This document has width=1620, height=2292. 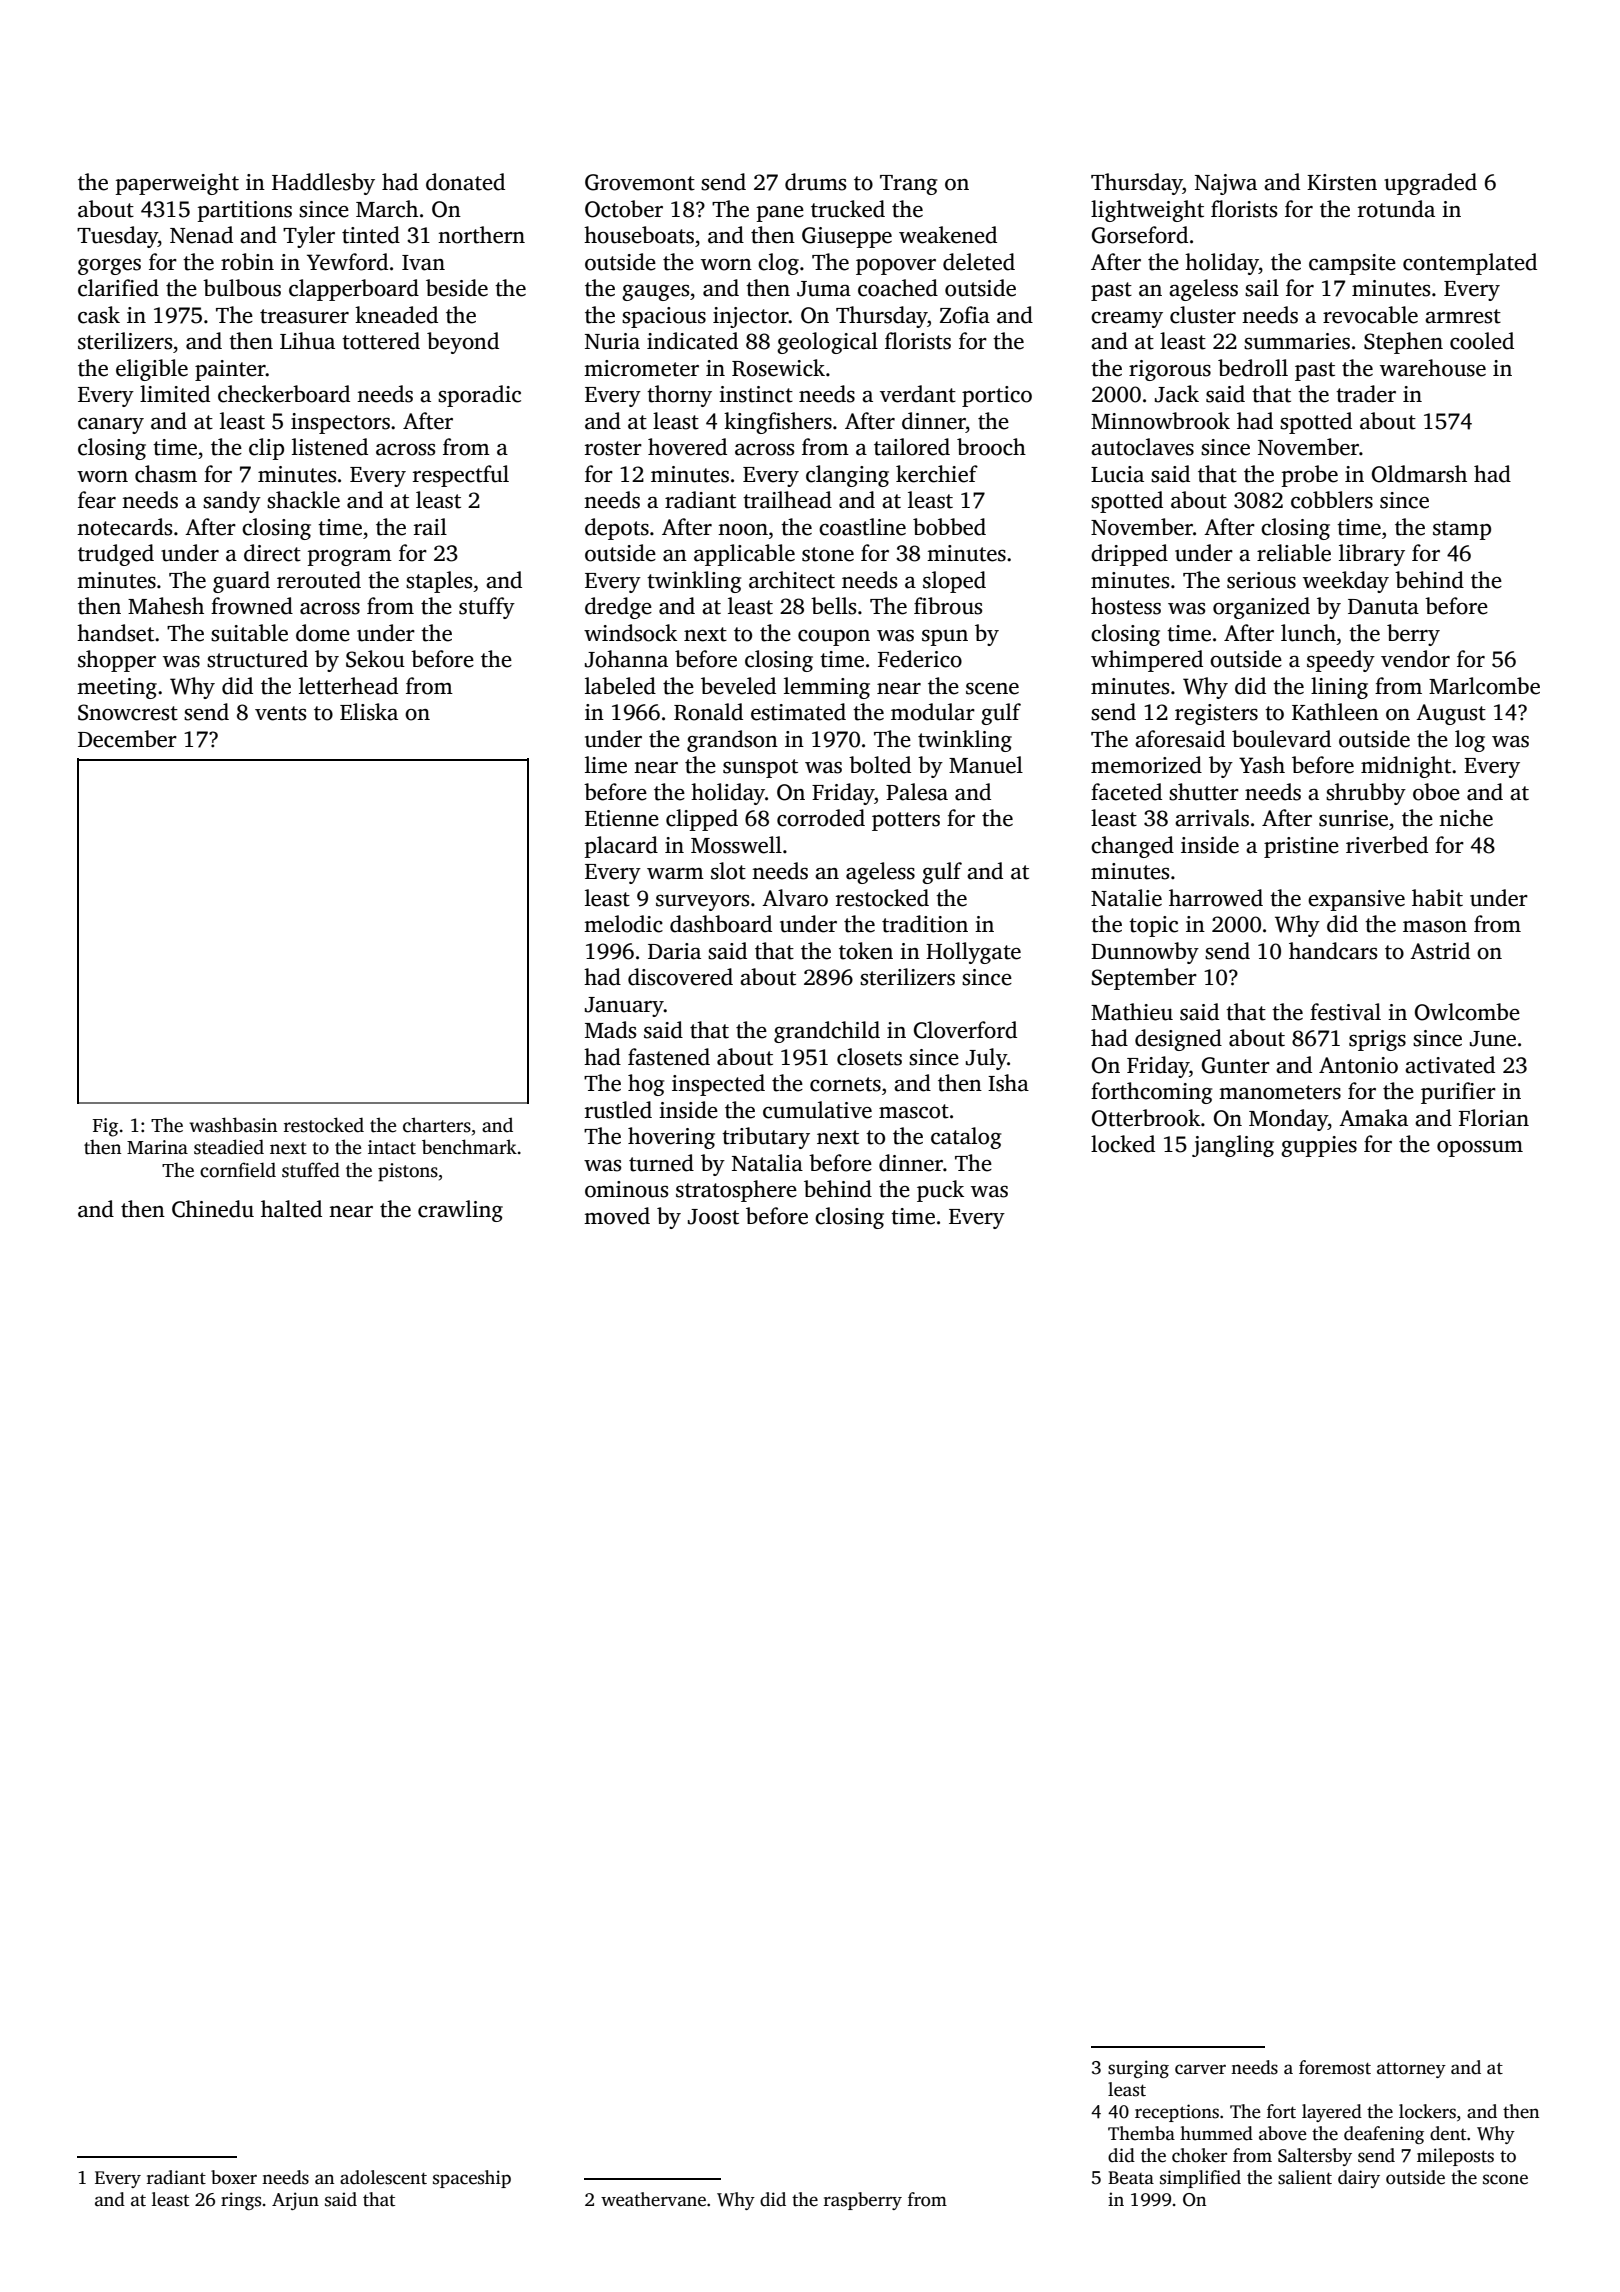 What do you see at coordinates (1462, 530) in the document?
I see `stamp` at bounding box center [1462, 530].
